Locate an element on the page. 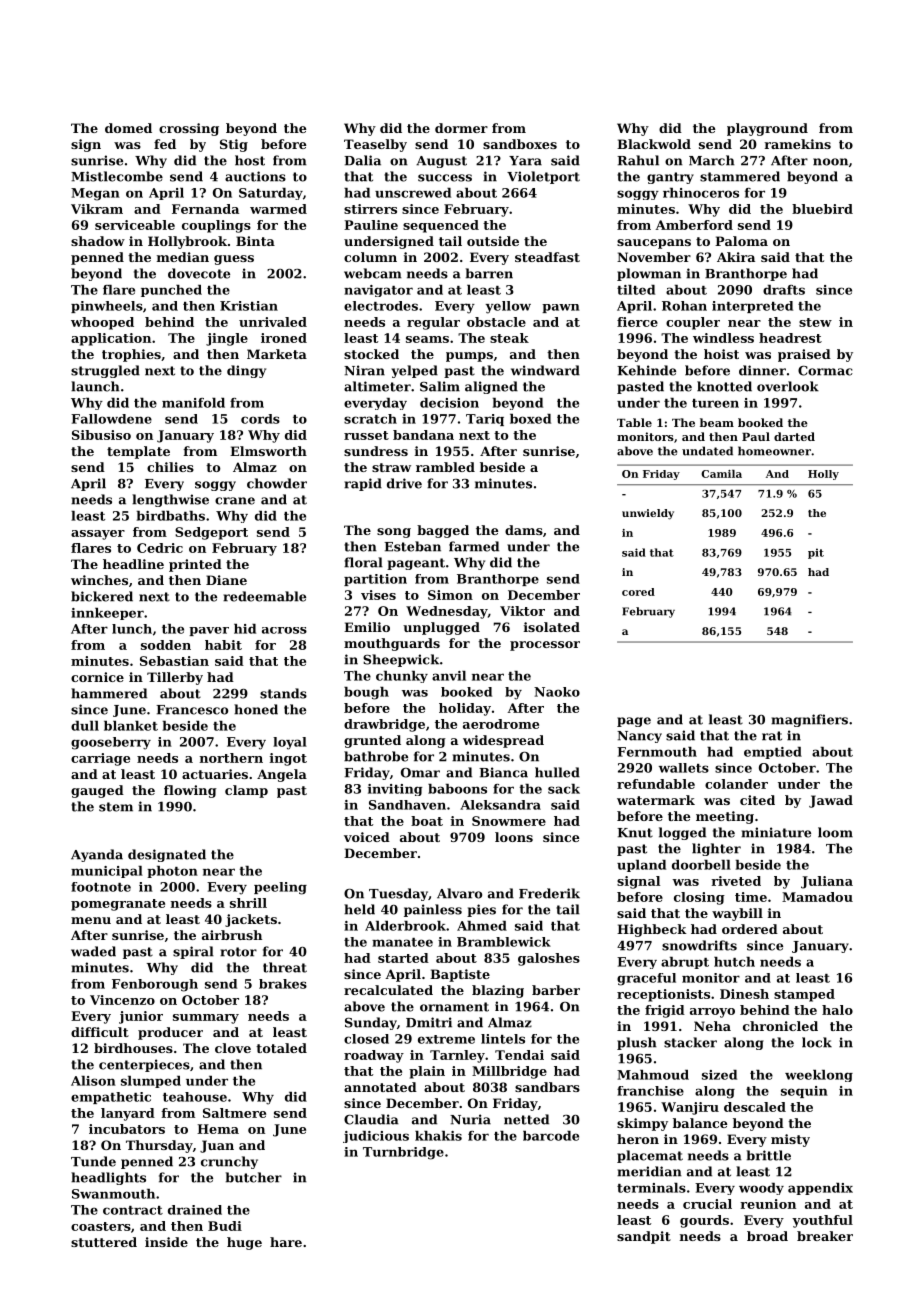  breaker is located at coordinates (825, 1236).
